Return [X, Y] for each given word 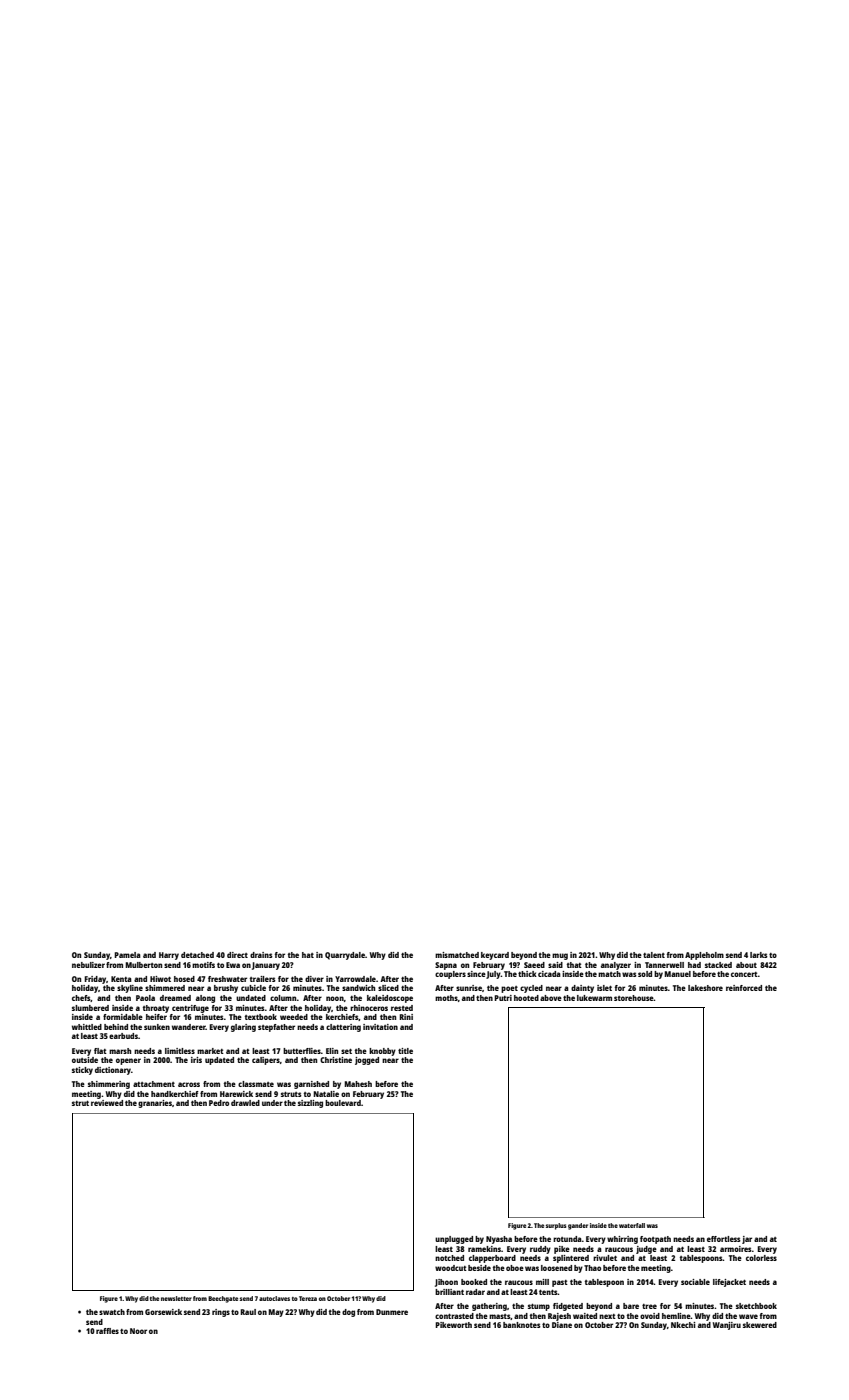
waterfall [632, 1225]
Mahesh [358, 1084]
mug [560, 956]
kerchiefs [342, 1017]
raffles [107, 1331]
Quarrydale [345, 956]
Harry [169, 956]
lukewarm [594, 998]
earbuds [123, 1036]
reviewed [107, 1103]
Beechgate [223, 1299]
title [405, 1051]
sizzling [310, 1104]
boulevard [343, 1103]
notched [449, 1258]
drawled [245, 1103]
